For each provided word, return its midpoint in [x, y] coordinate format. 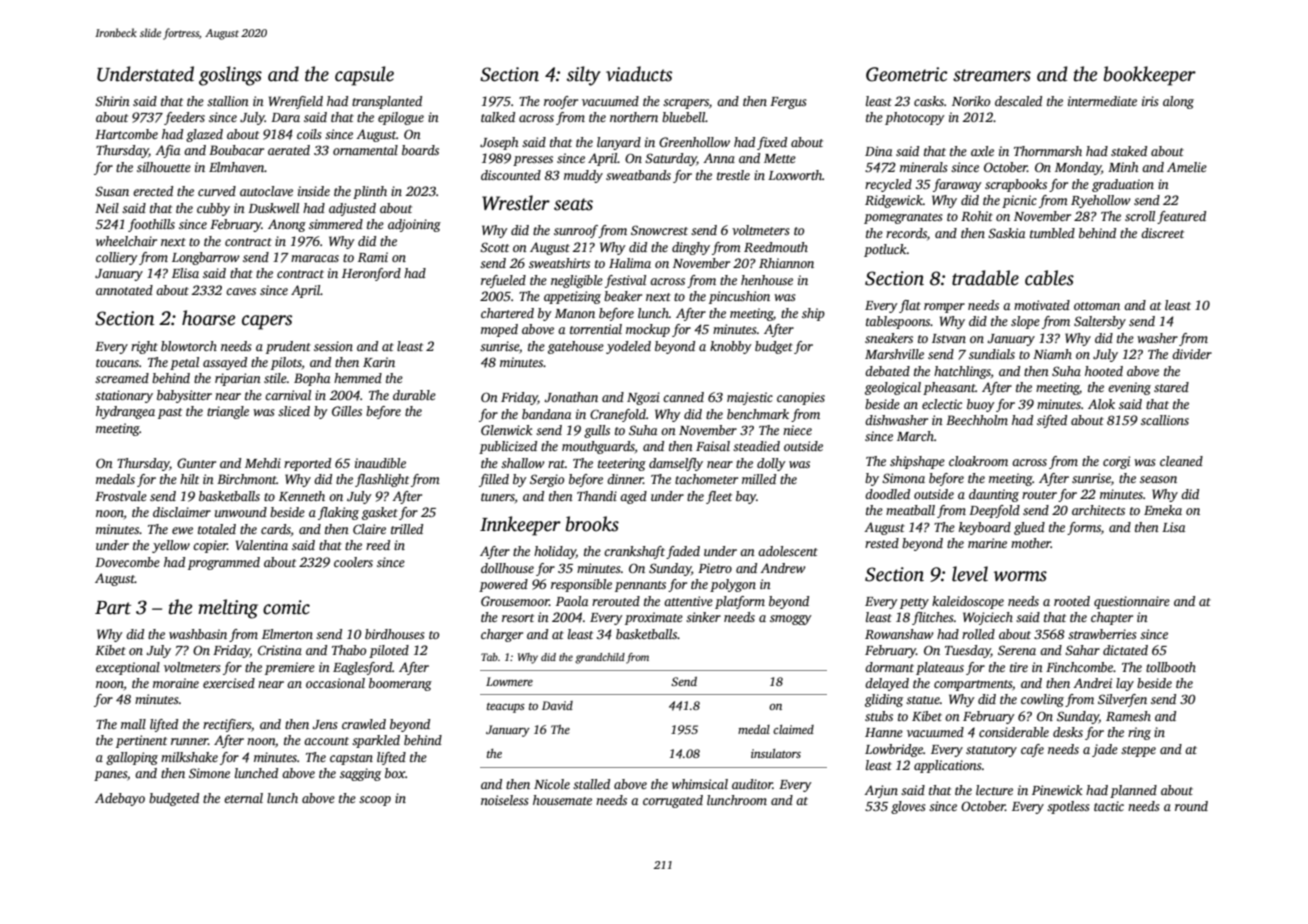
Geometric [907, 74]
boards [420, 150]
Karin [379, 362]
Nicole [552, 784]
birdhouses [395, 634]
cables [1049, 278]
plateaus [940, 668]
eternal [243, 798]
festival [625, 281]
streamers [992, 75]
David [557, 705]
